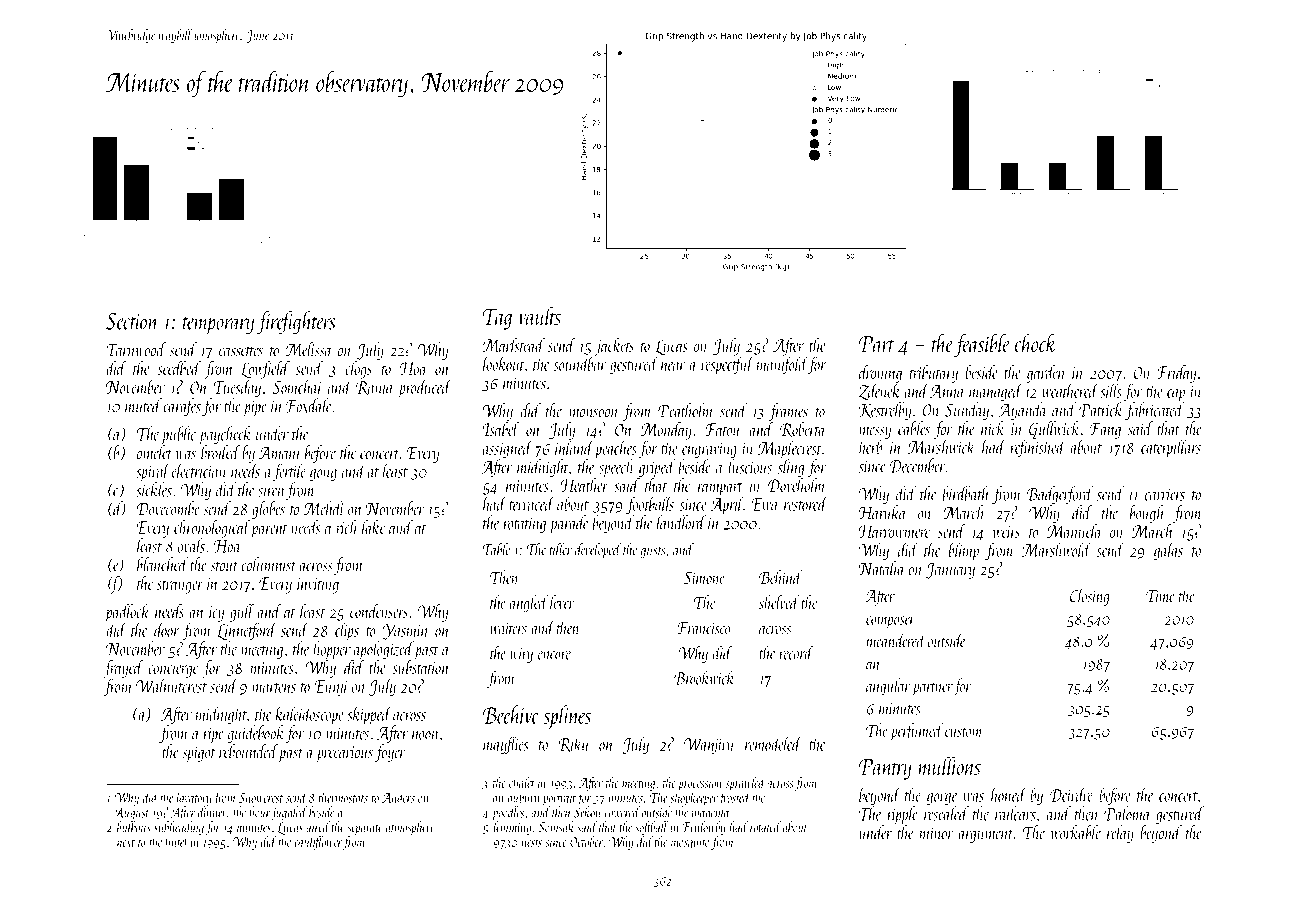 The height and width of the screenshot is (924, 1308). I want to click on monsoon, so click(593, 413).
